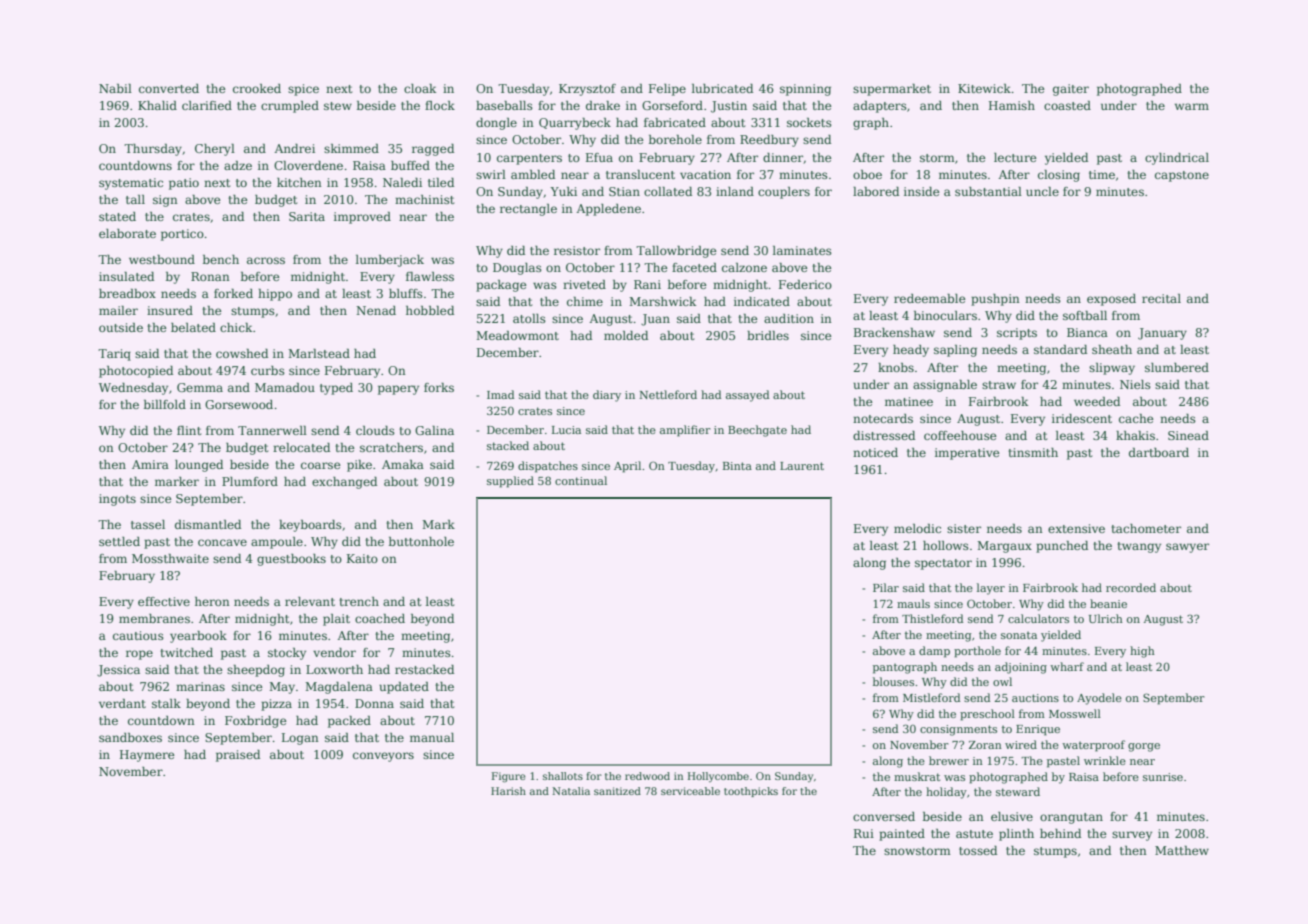 The height and width of the screenshot is (924, 1308). What do you see at coordinates (242, 353) in the screenshot?
I see `cowshed` at bounding box center [242, 353].
